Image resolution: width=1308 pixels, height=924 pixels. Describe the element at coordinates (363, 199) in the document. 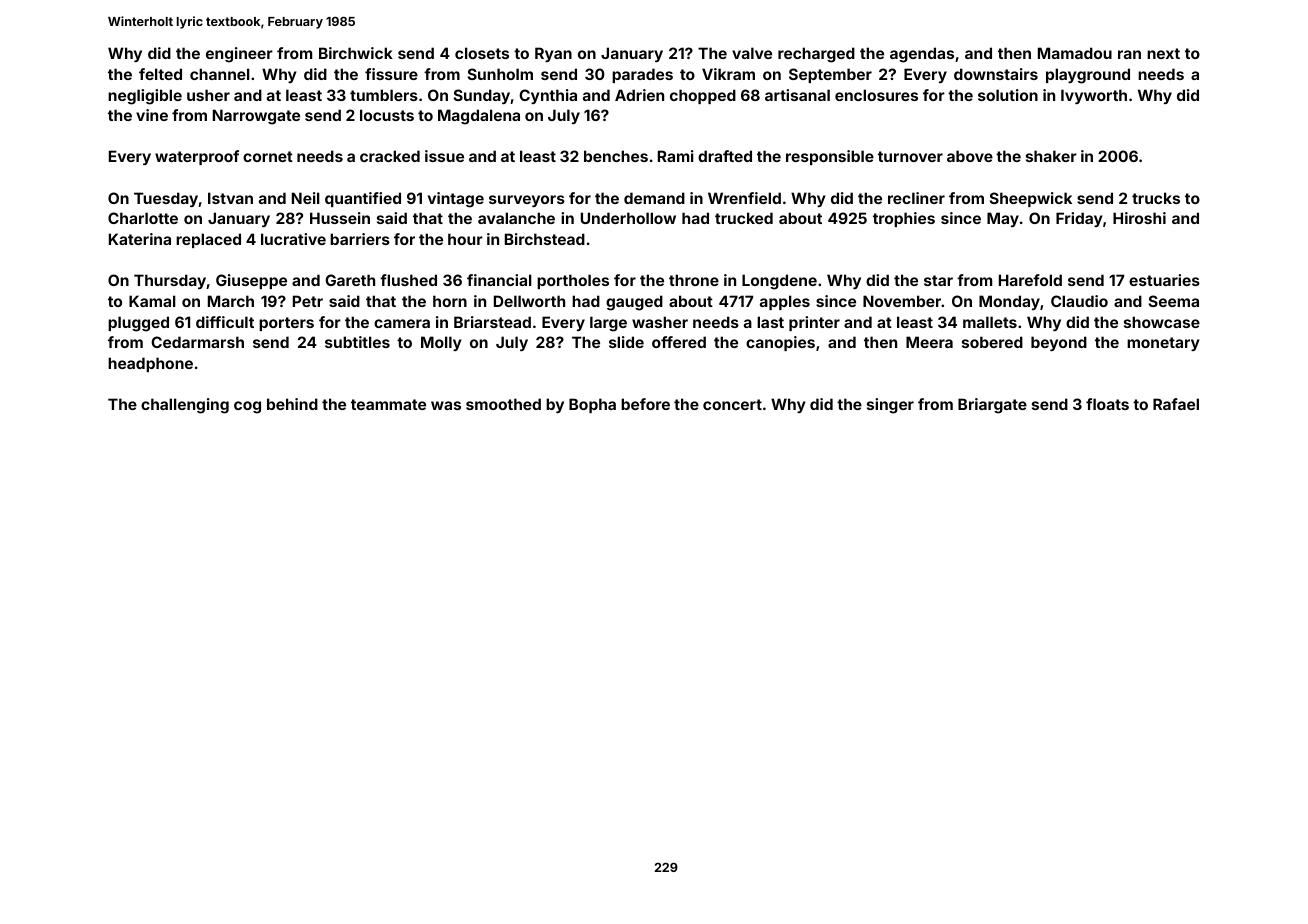

I see `quantified` at that location.
